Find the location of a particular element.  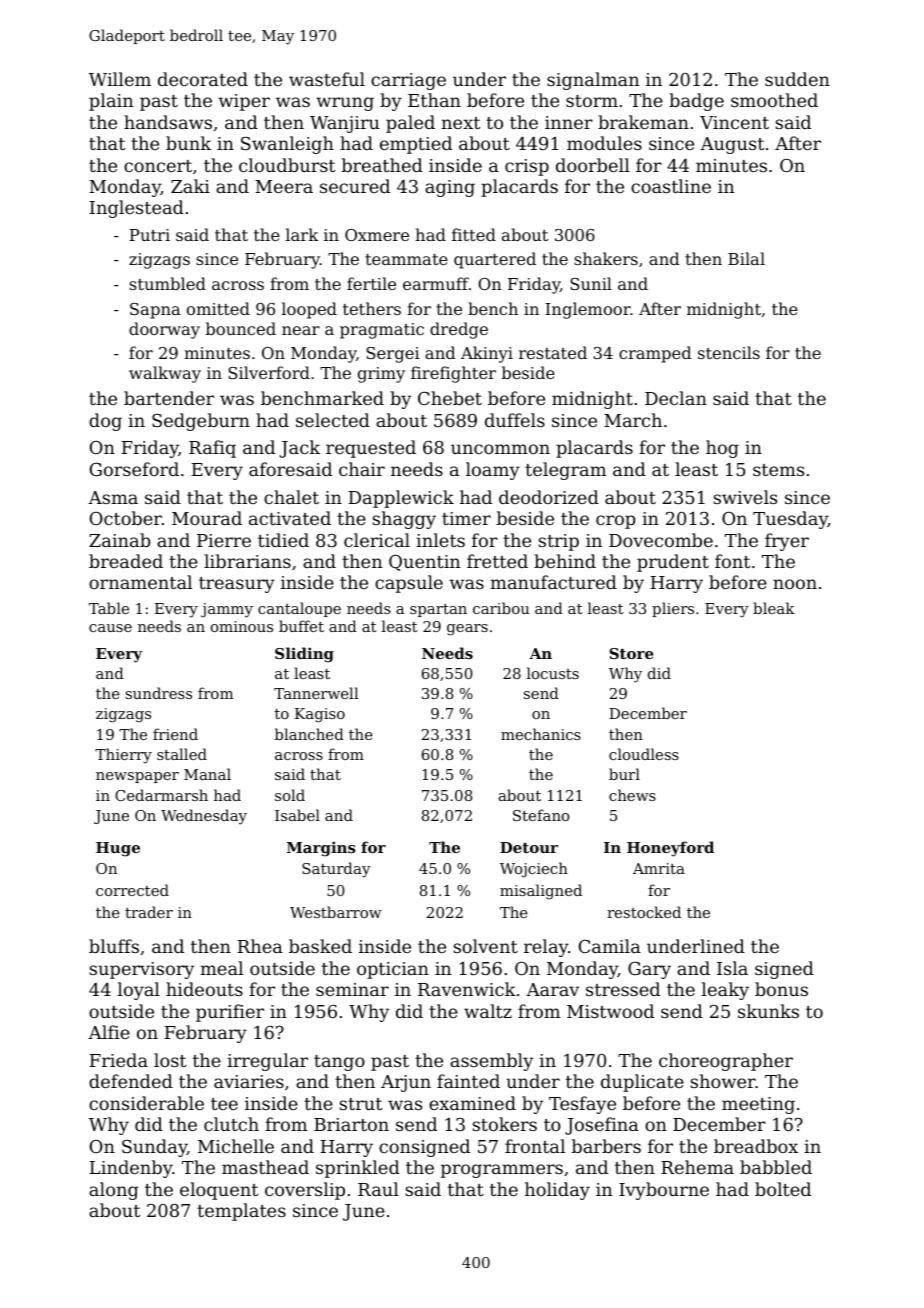

emptied is located at coordinates (416, 145).
